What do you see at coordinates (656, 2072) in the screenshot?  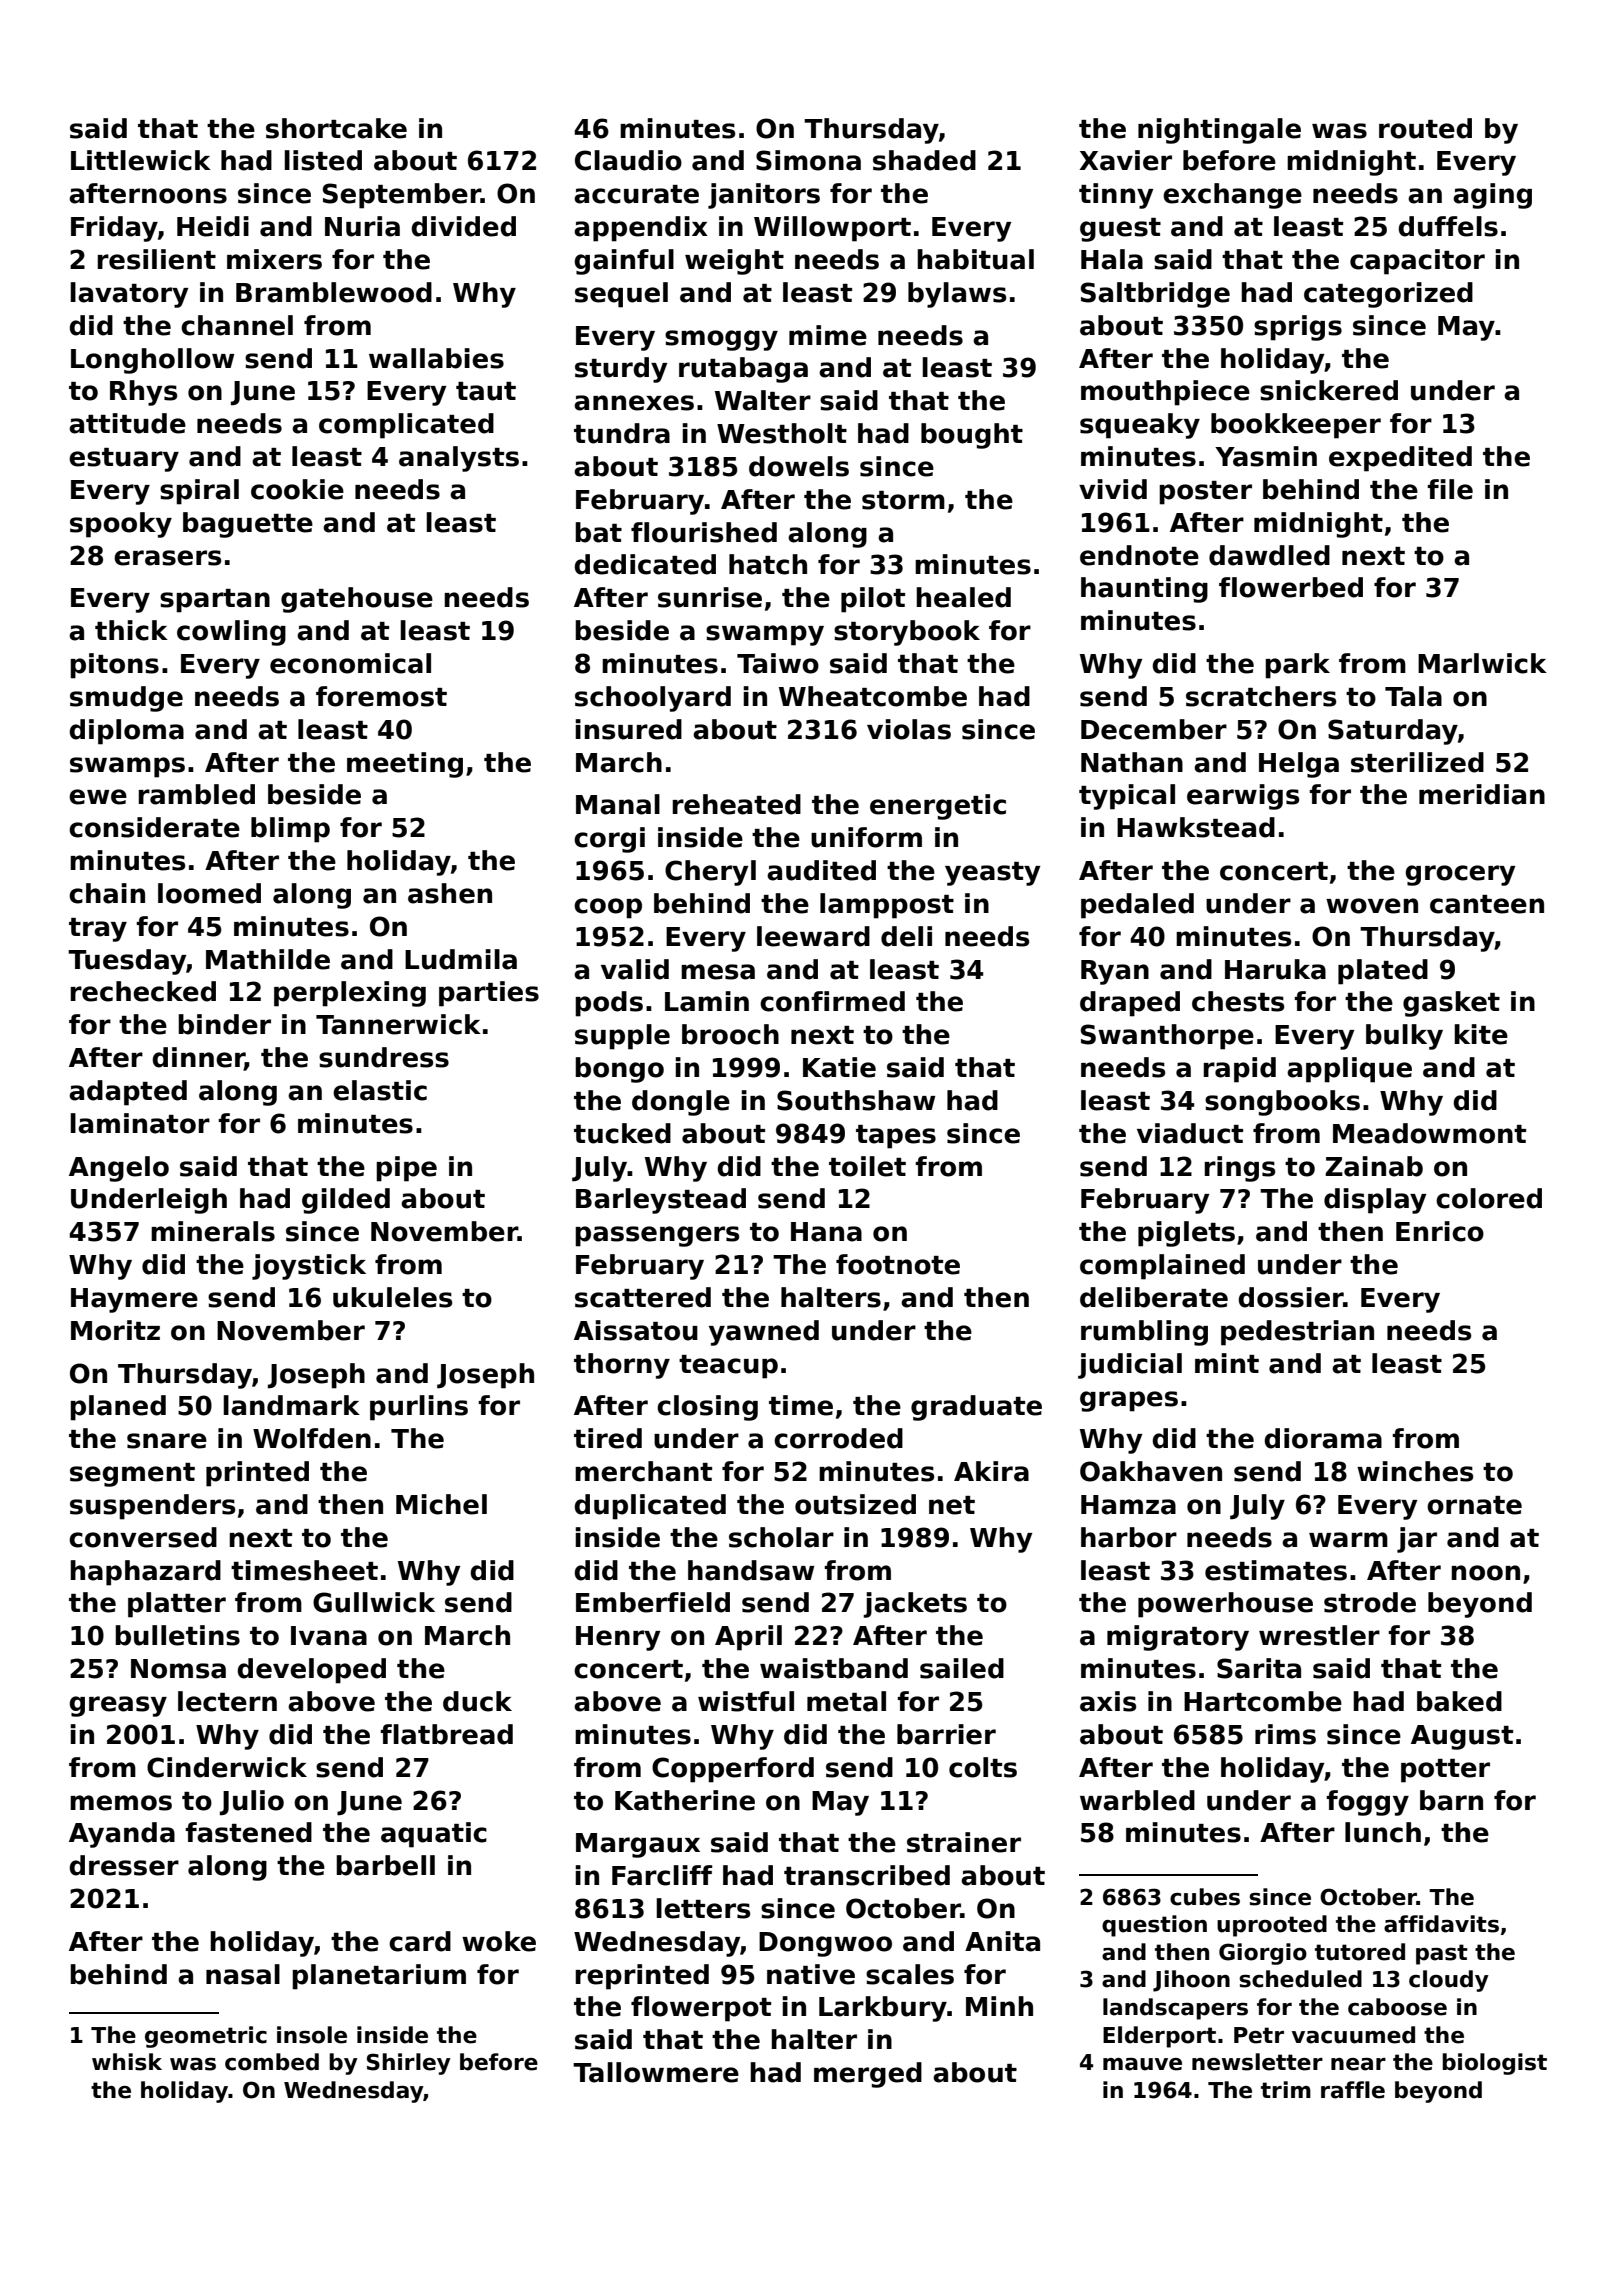 I see `Tallowmere` at bounding box center [656, 2072].
